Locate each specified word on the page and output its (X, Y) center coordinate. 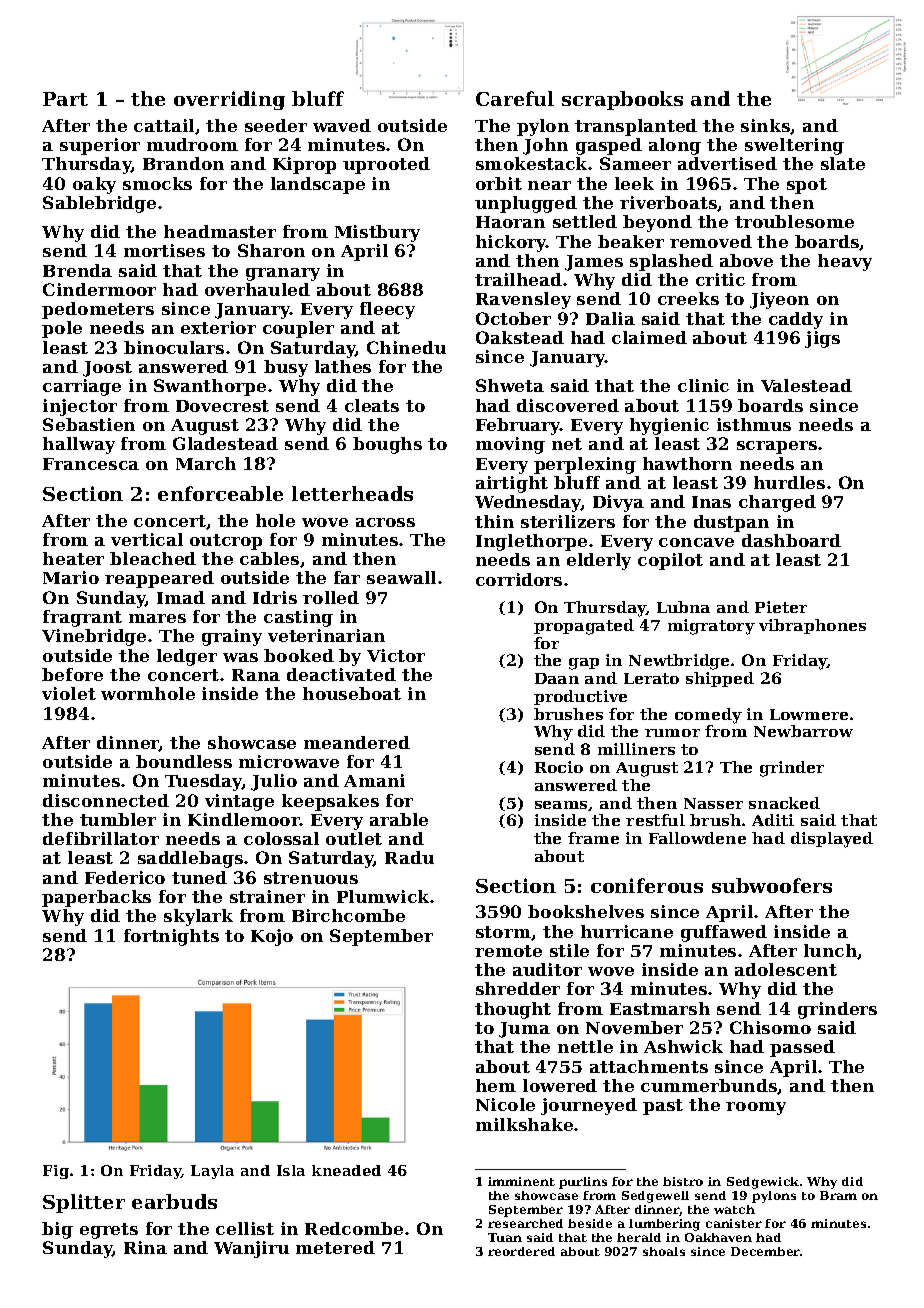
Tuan (505, 1237)
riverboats (669, 203)
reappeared (159, 579)
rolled (331, 597)
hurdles (789, 482)
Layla (212, 1172)
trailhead (518, 279)
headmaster (220, 231)
